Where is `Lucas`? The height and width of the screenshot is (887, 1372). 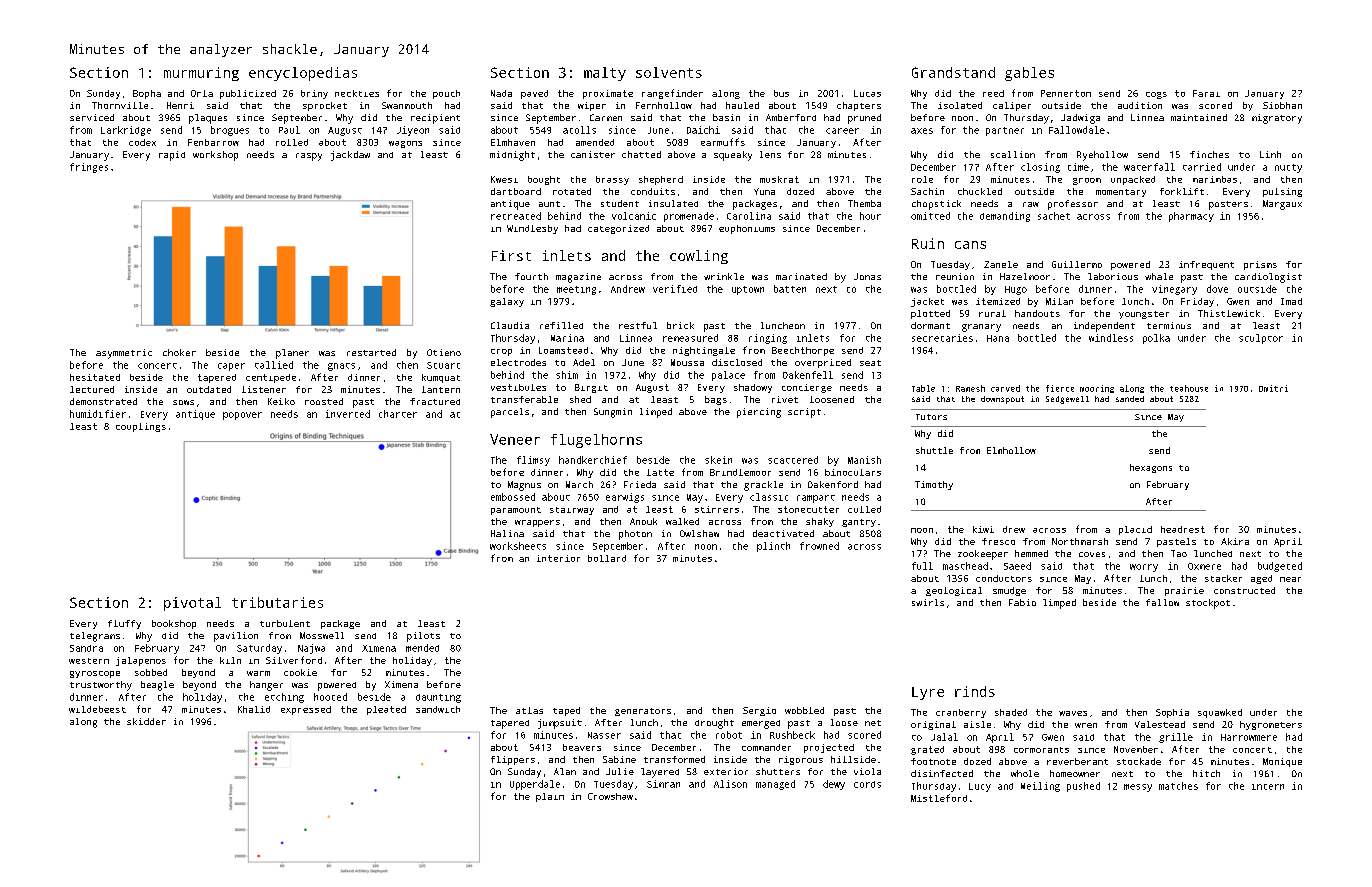
Lucas is located at coordinates (867, 93).
